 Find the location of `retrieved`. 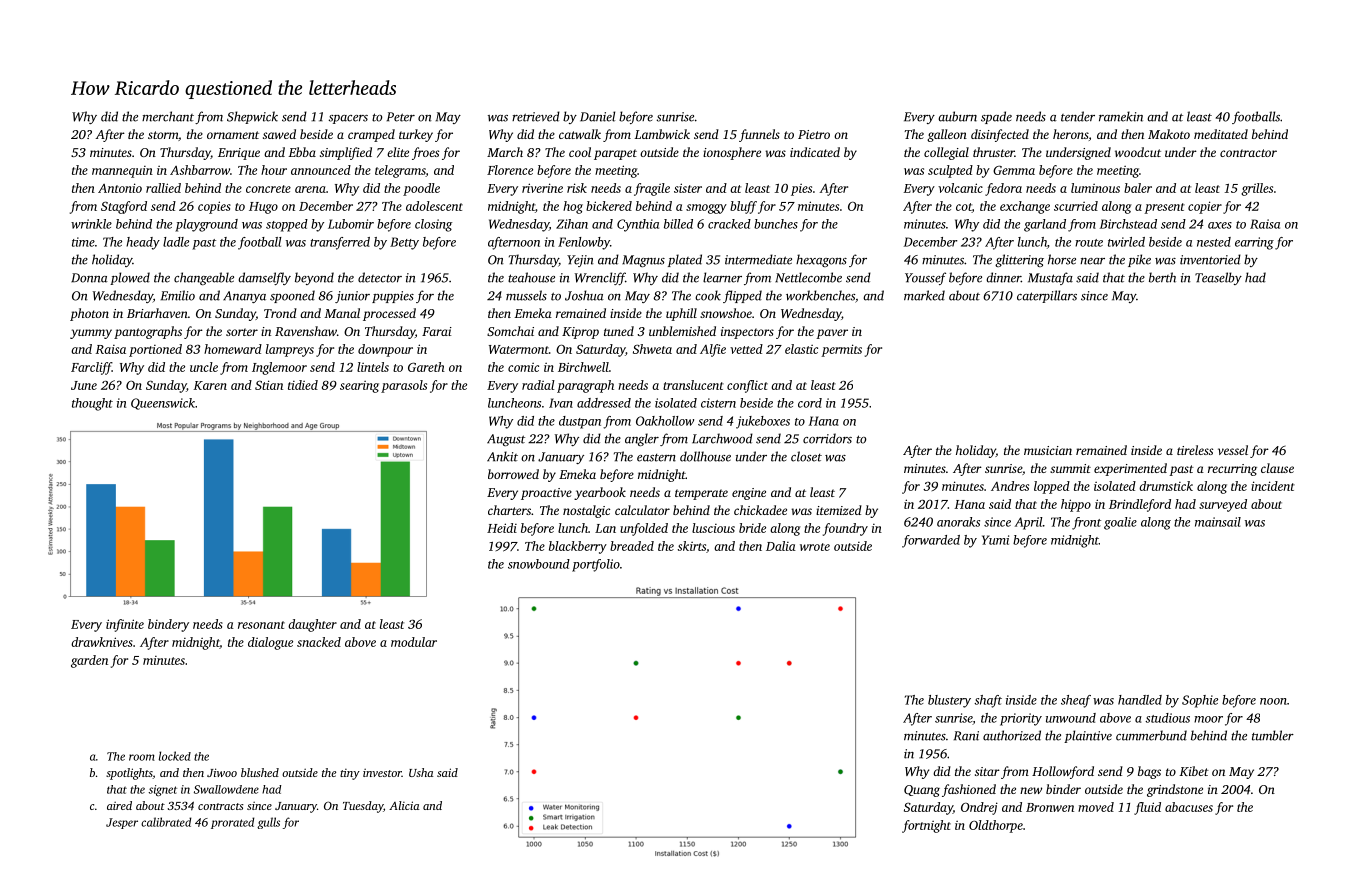

retrieved is located at coordinates (536, 116).
